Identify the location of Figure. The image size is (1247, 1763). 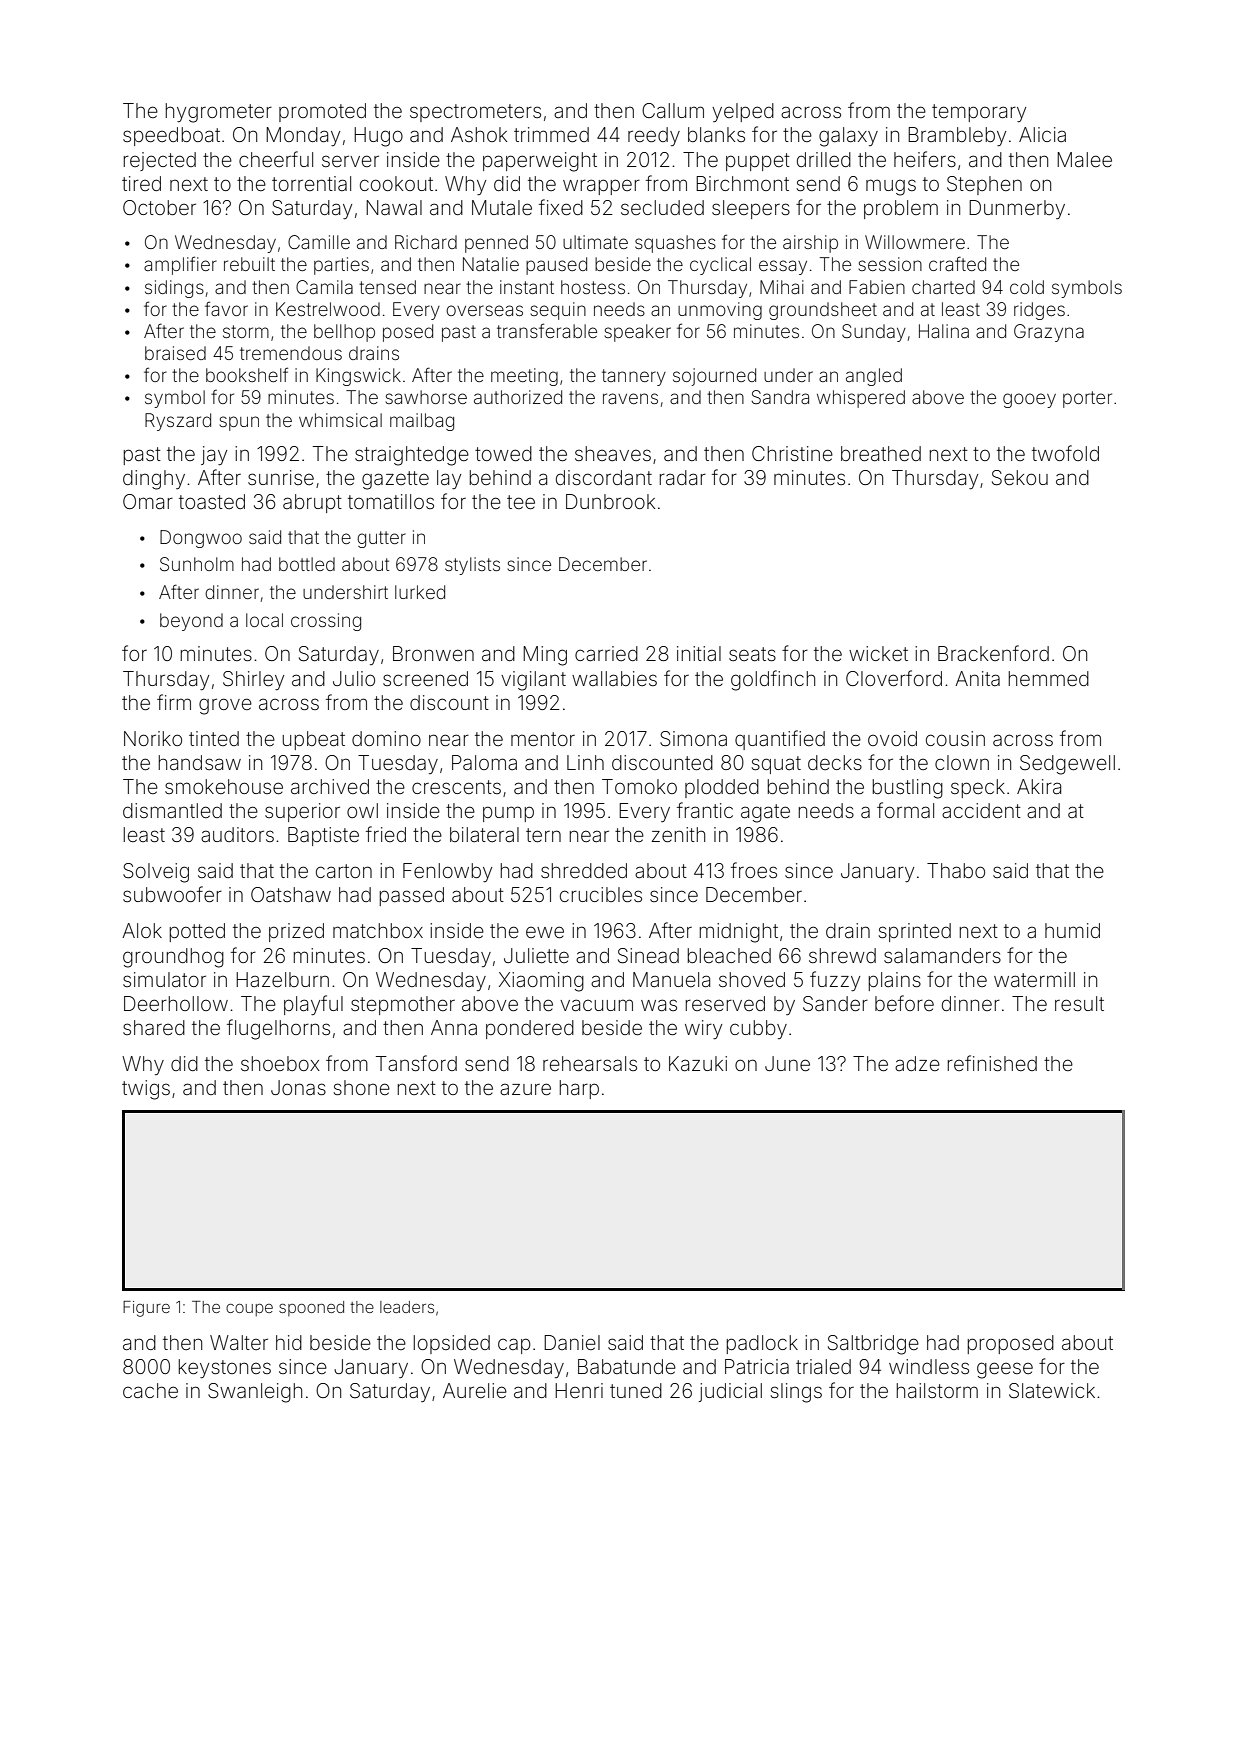
(146, 1309).
